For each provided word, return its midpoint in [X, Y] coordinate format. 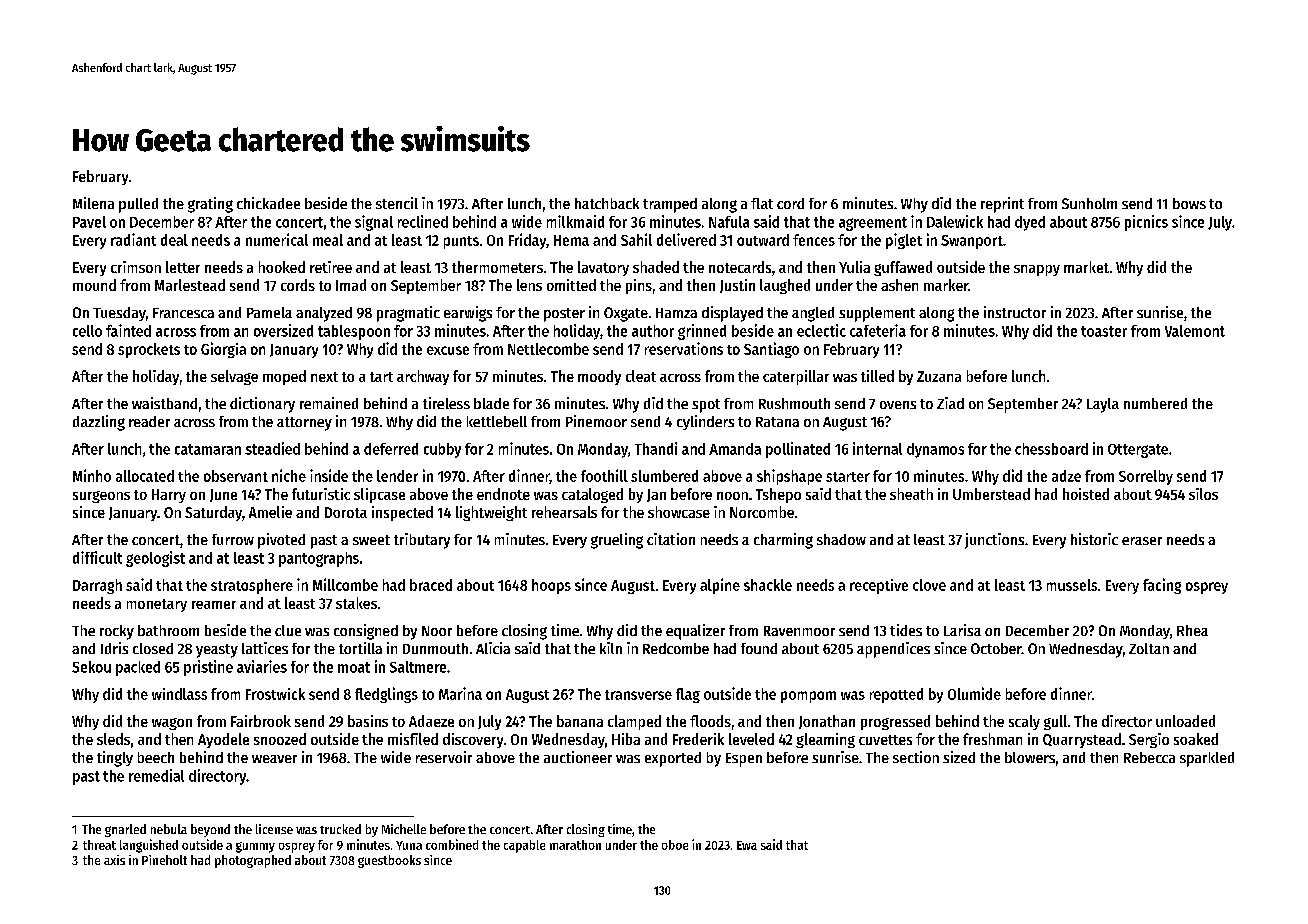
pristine [208, 668]
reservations [684, 348]
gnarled [125, 830]
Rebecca [1149, 757]
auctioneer [578, 757]
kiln [611, 648]
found [759, 648]
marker [946, 285]
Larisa [962, 630]
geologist [155, 559]
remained [329, 403]
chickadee [268, 203]
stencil [397, 203]
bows [1189, 203]
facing [1162, 586]
